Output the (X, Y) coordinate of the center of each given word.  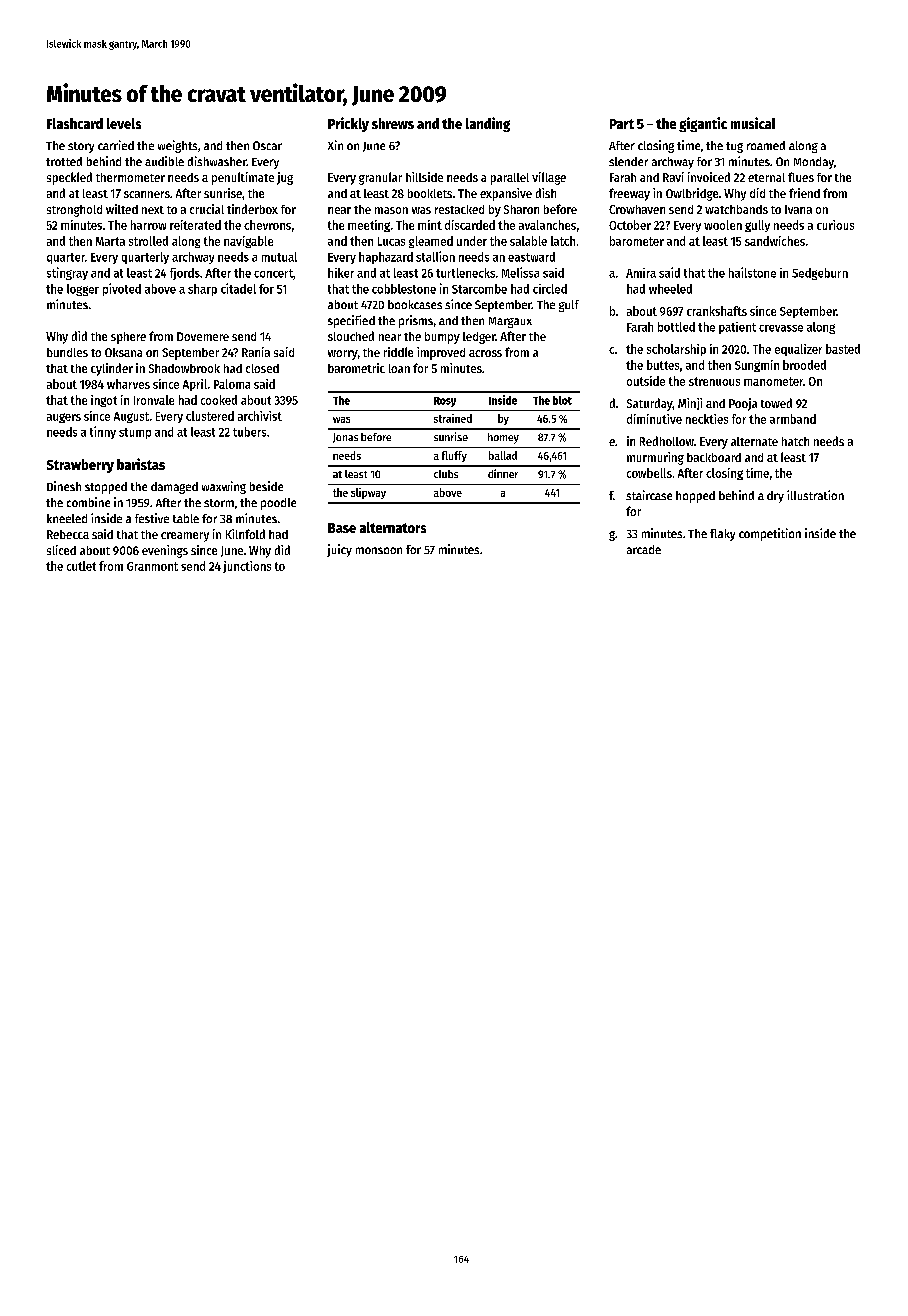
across (485, 353)
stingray (67, 273)
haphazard (386, 258)
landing (488, 124)
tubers (249, 432)
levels (124, 123)
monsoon (379, 550)
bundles (67, 352)
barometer (637, 241)
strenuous (714, 381)
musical (753, 123)
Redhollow (667, 441)
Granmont (152, 566)
